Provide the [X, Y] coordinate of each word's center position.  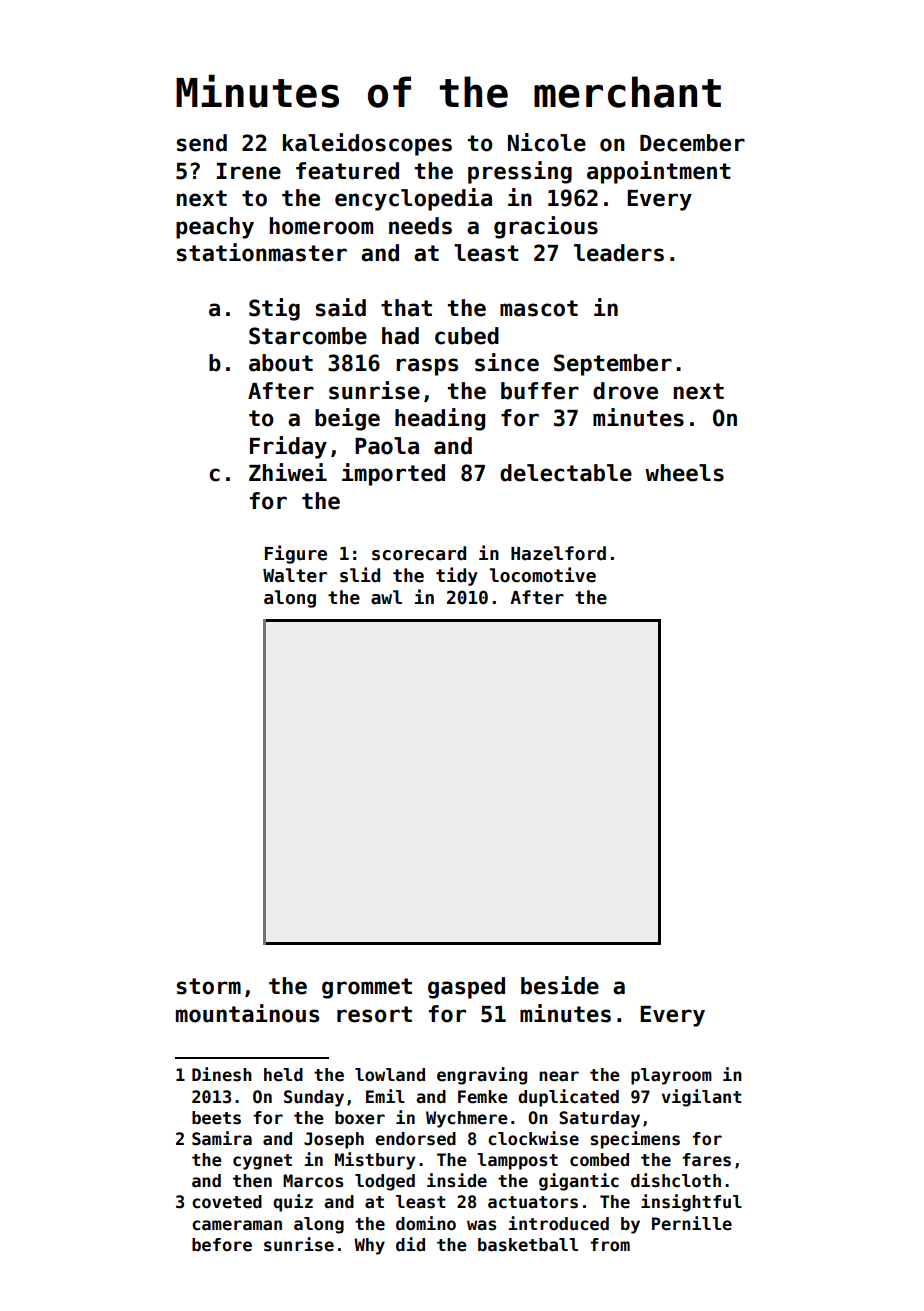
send [202, 143]
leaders [619, 253]
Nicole [547, 142]
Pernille [692, 1223]
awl [386, 597]
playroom [671, 1076]
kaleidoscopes [367, 144]
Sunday [314, 1098]
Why [369, 1246]
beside [560, 985]
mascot [539, 308]
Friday [288, 447]
